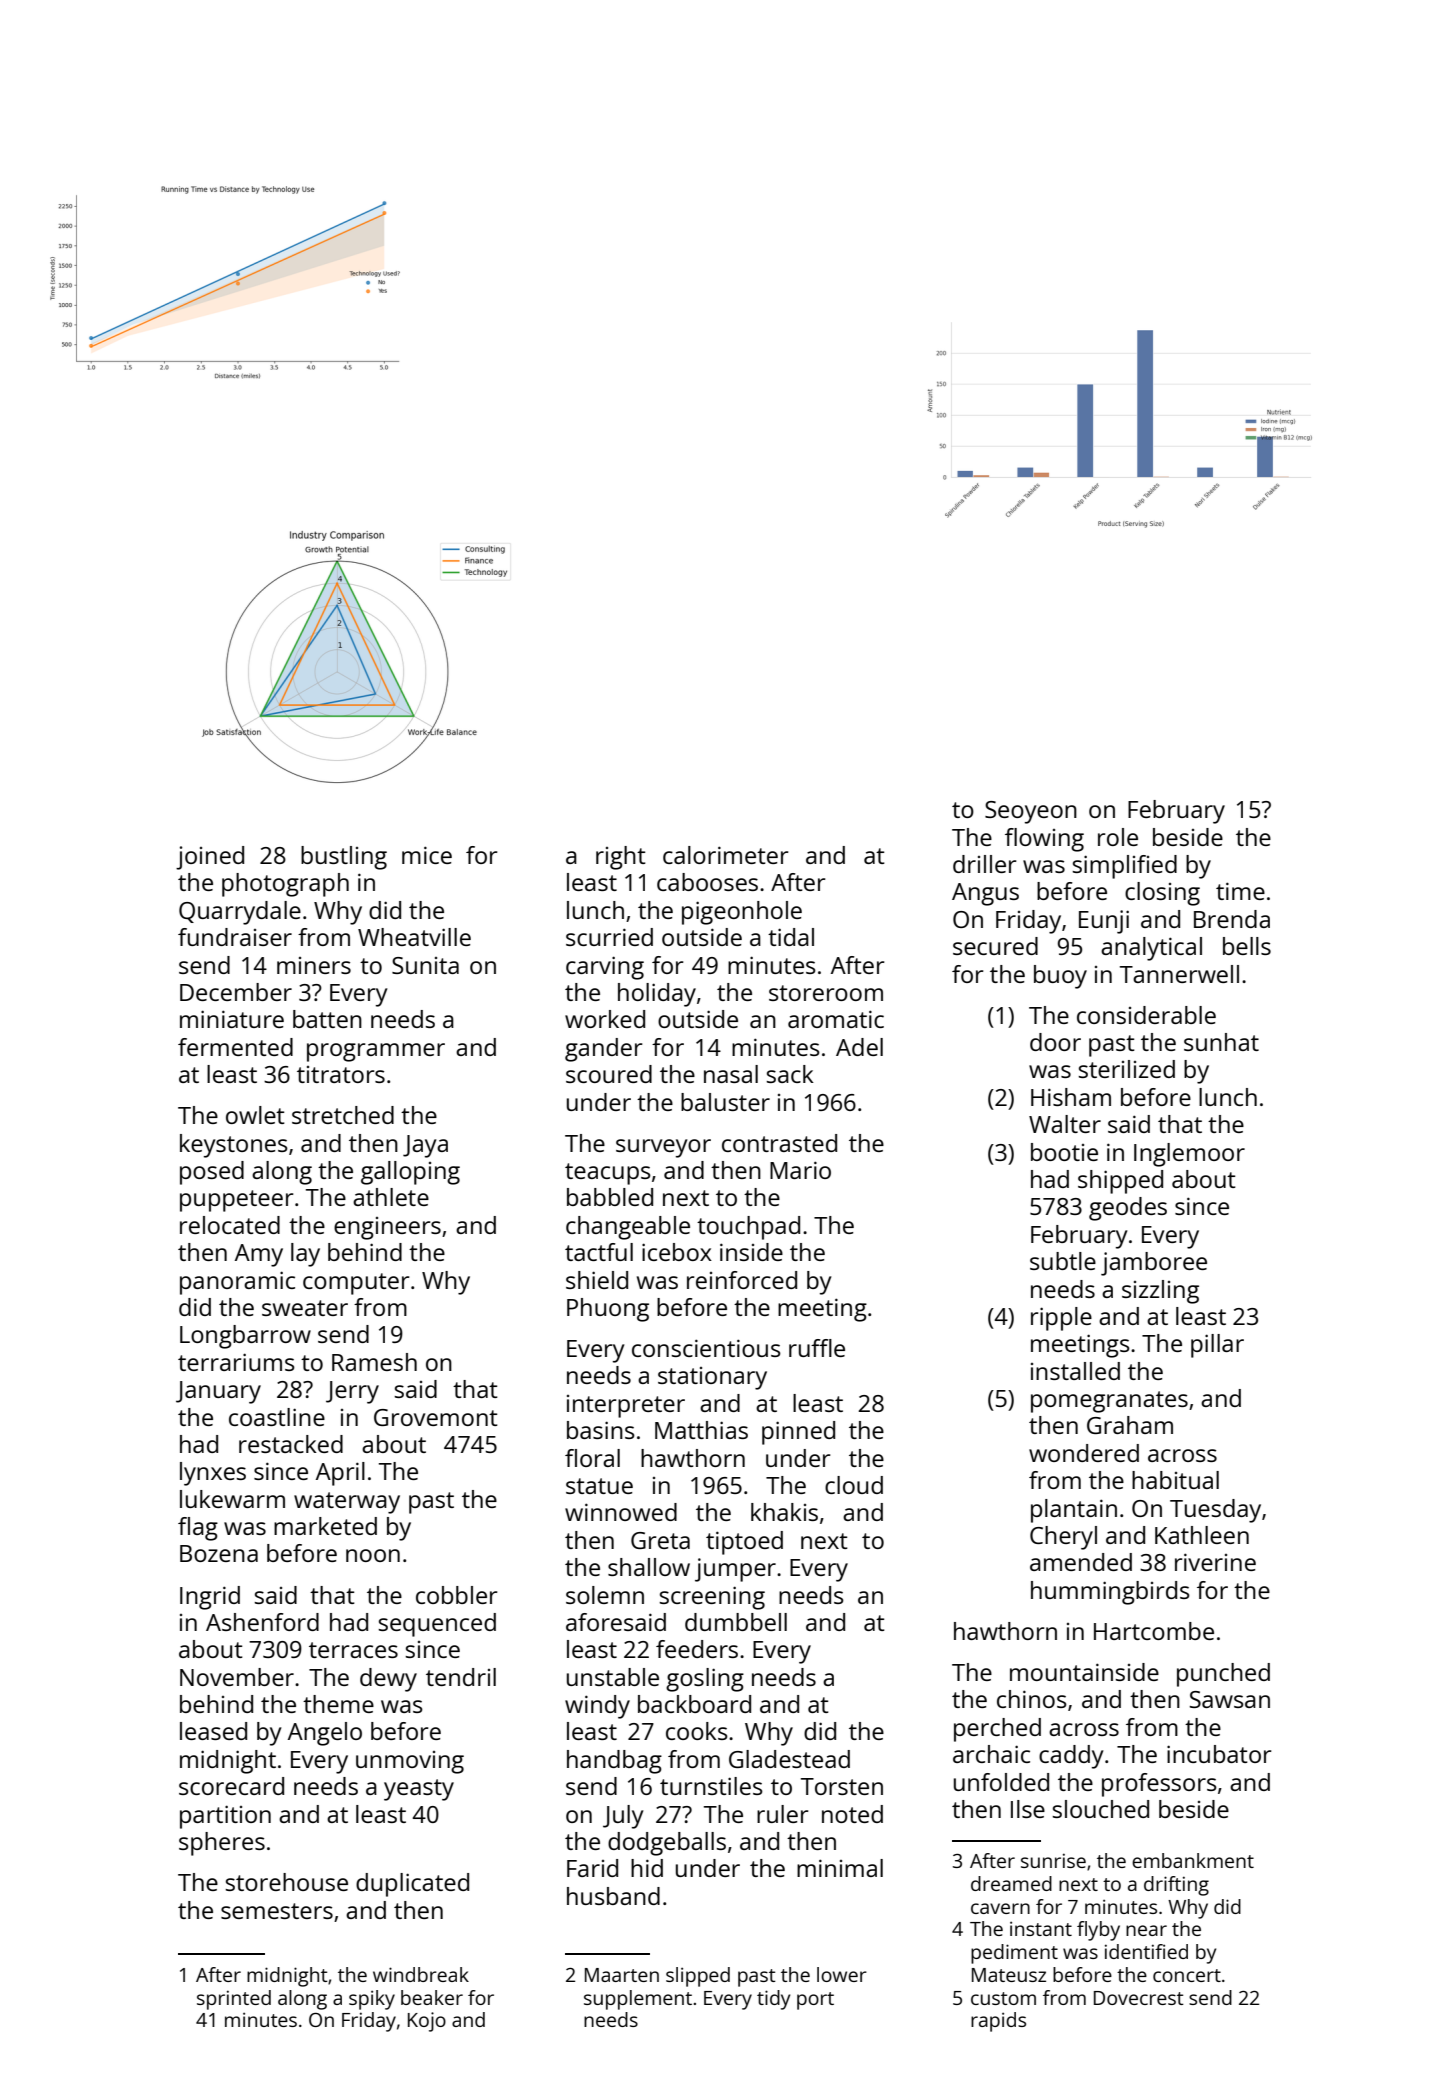  Describe the element at coordinates (234, 2000) in the page. I see `sprinted` at that location.
